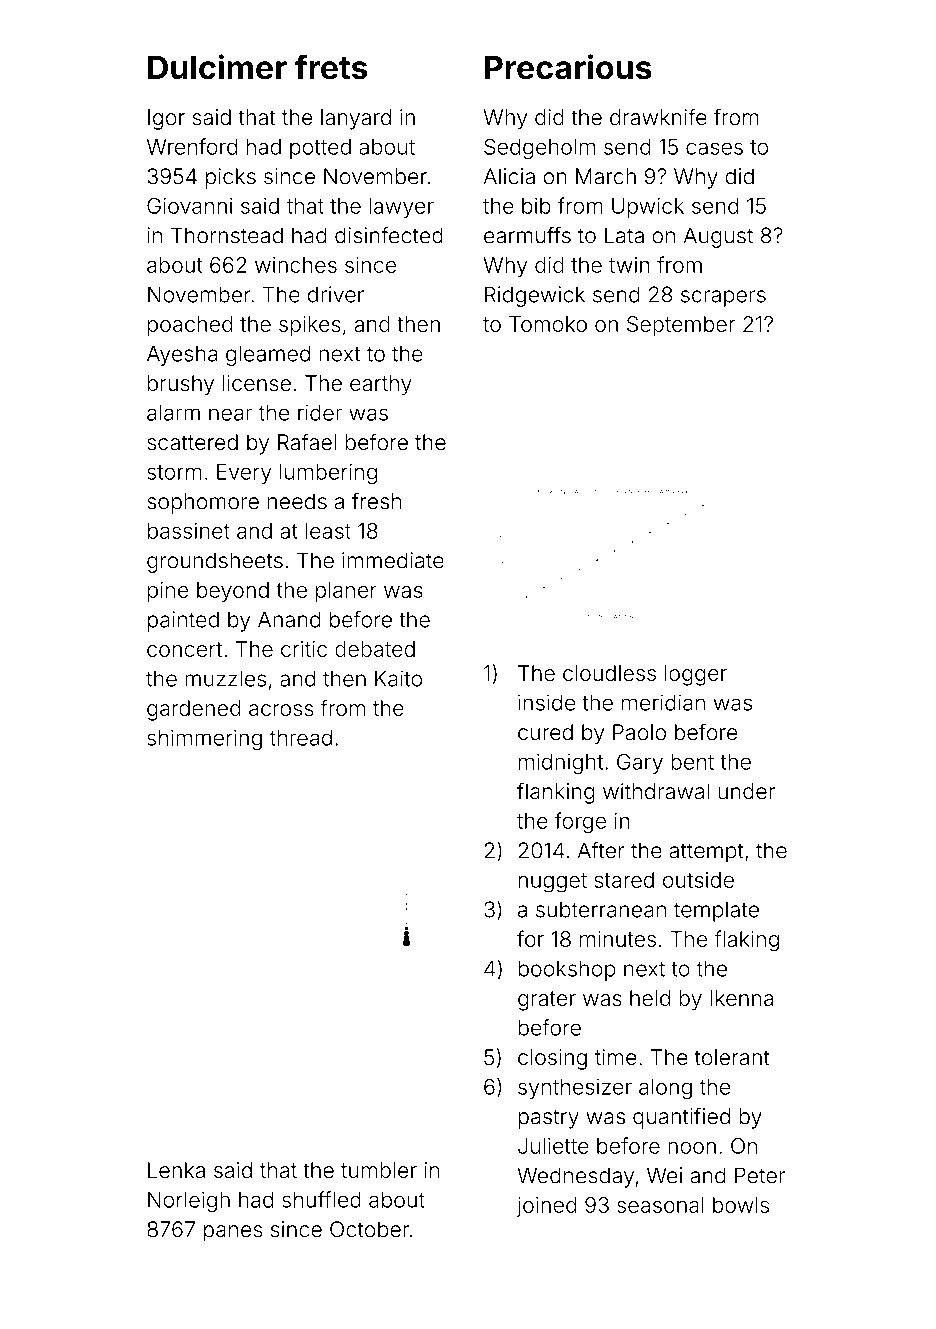  Describe the element at coordinates (204, 739) in the image. I see `shimmering` at that location.
